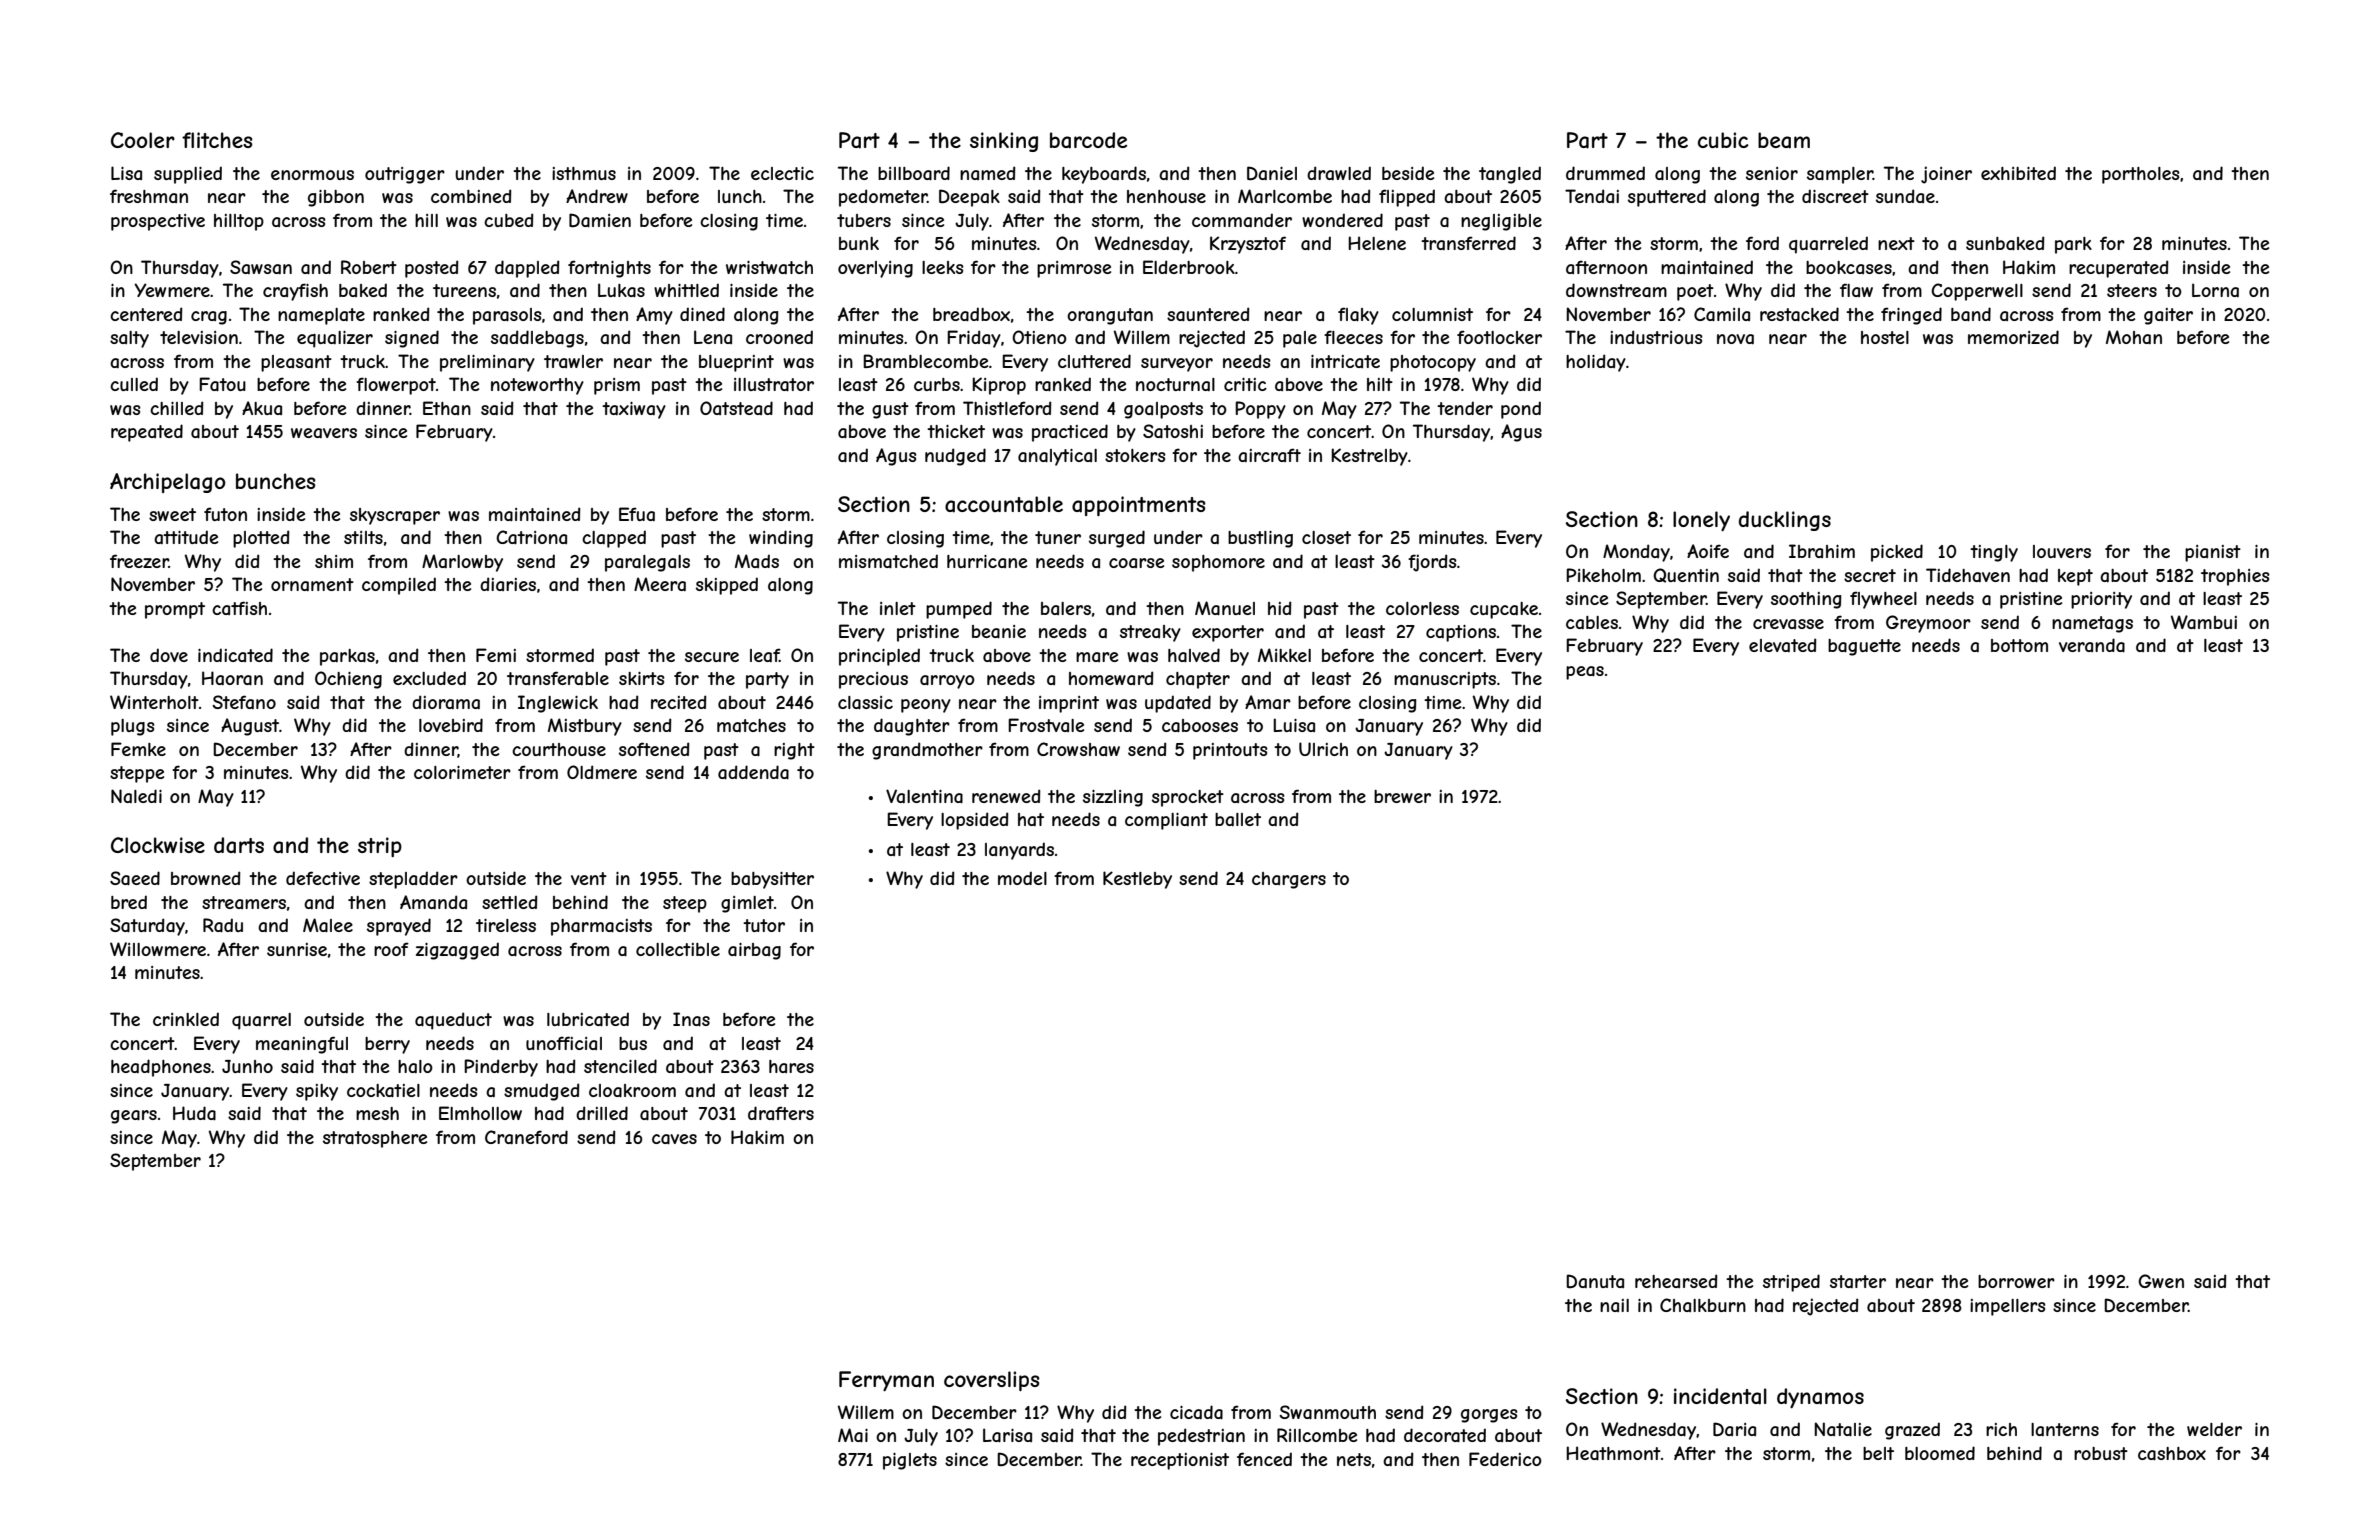  Describe the element at coordinates (1784, 140) in the screenshot. I see `beam` at that location.
